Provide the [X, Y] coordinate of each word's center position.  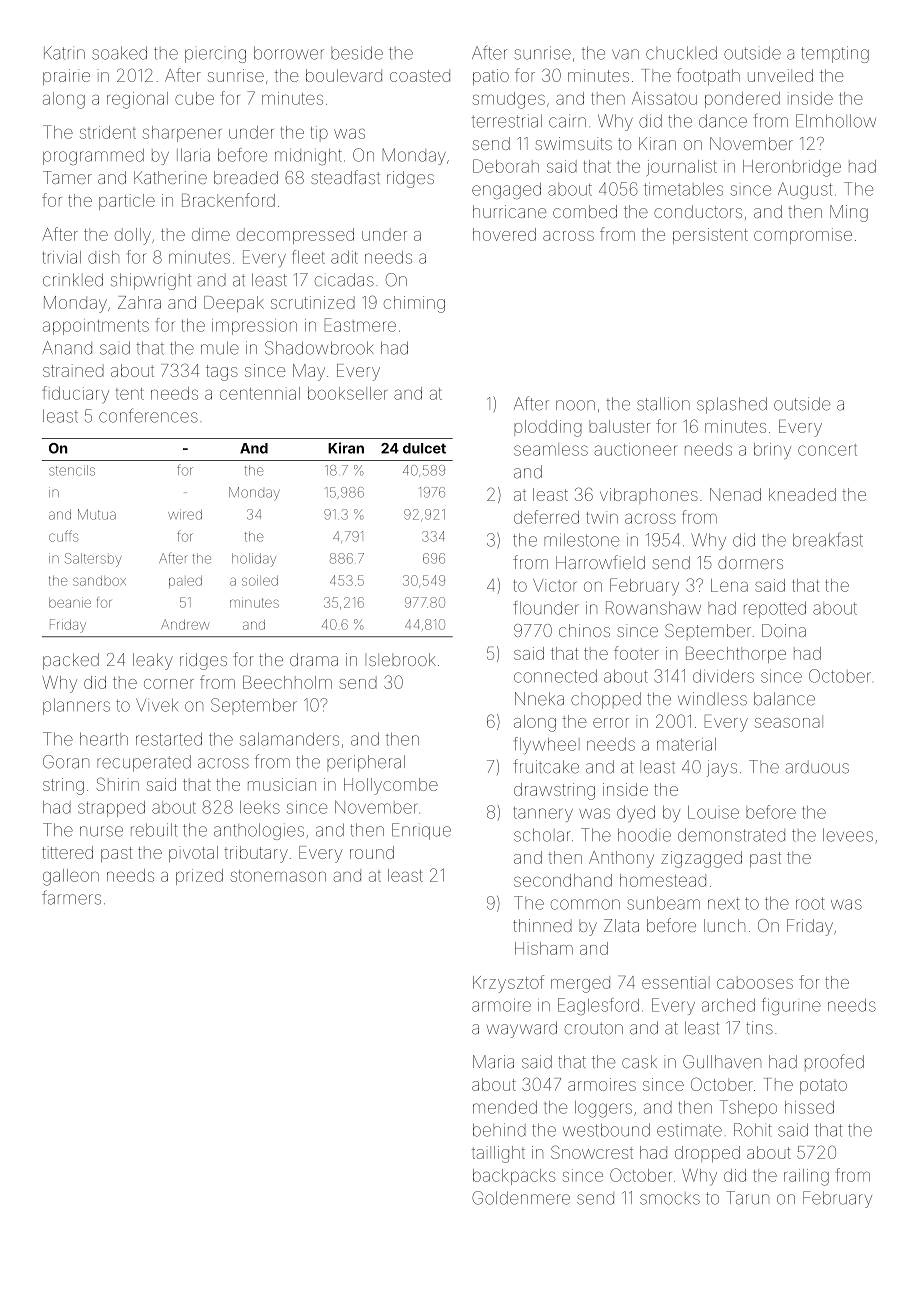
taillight [498, 1154]
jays [722, 768]
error [611, 723]
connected [555, 676]
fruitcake [546, 766]
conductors [698, 211]
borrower [289, 53]
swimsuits [573, 143]
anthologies [259, 831]
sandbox [99, 581]
